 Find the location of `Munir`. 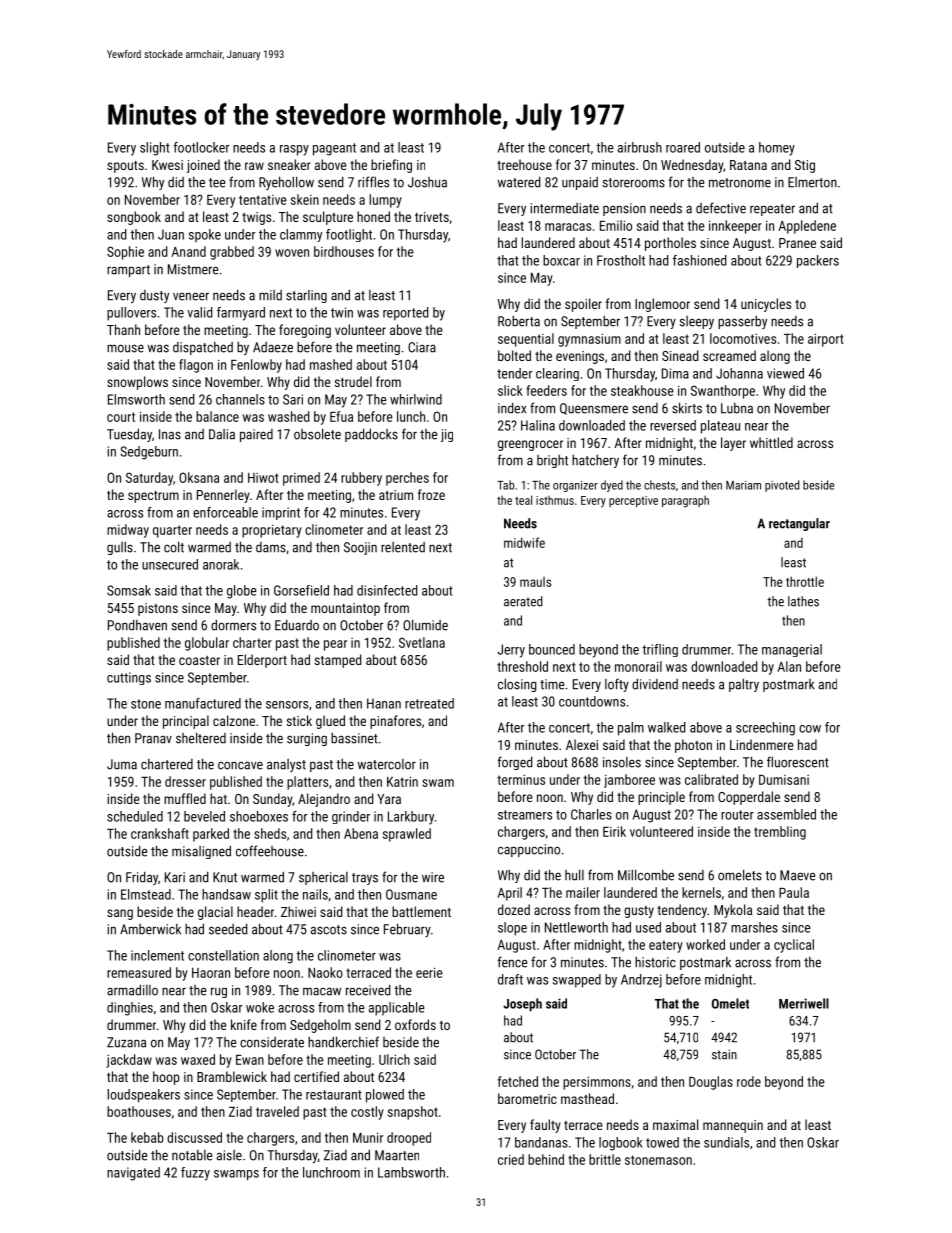

Munir is located at coordinates (368, 1137).
